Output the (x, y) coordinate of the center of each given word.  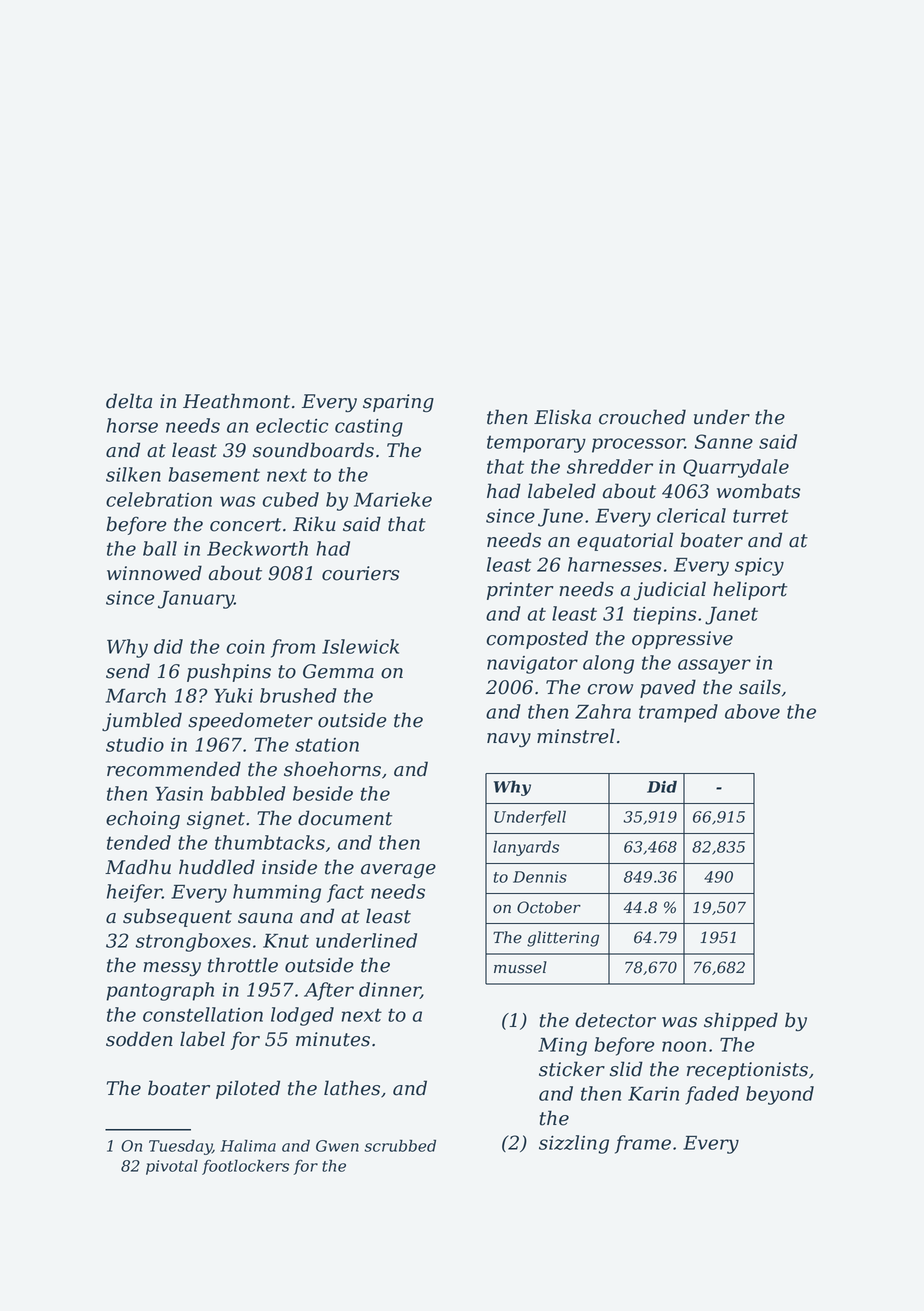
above (752, 711)
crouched (642, 417)
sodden (139, 1039)
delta (129, 401)
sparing (398, 403)
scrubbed (400, 1145)
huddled (217, 867)
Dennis (540, 877)
